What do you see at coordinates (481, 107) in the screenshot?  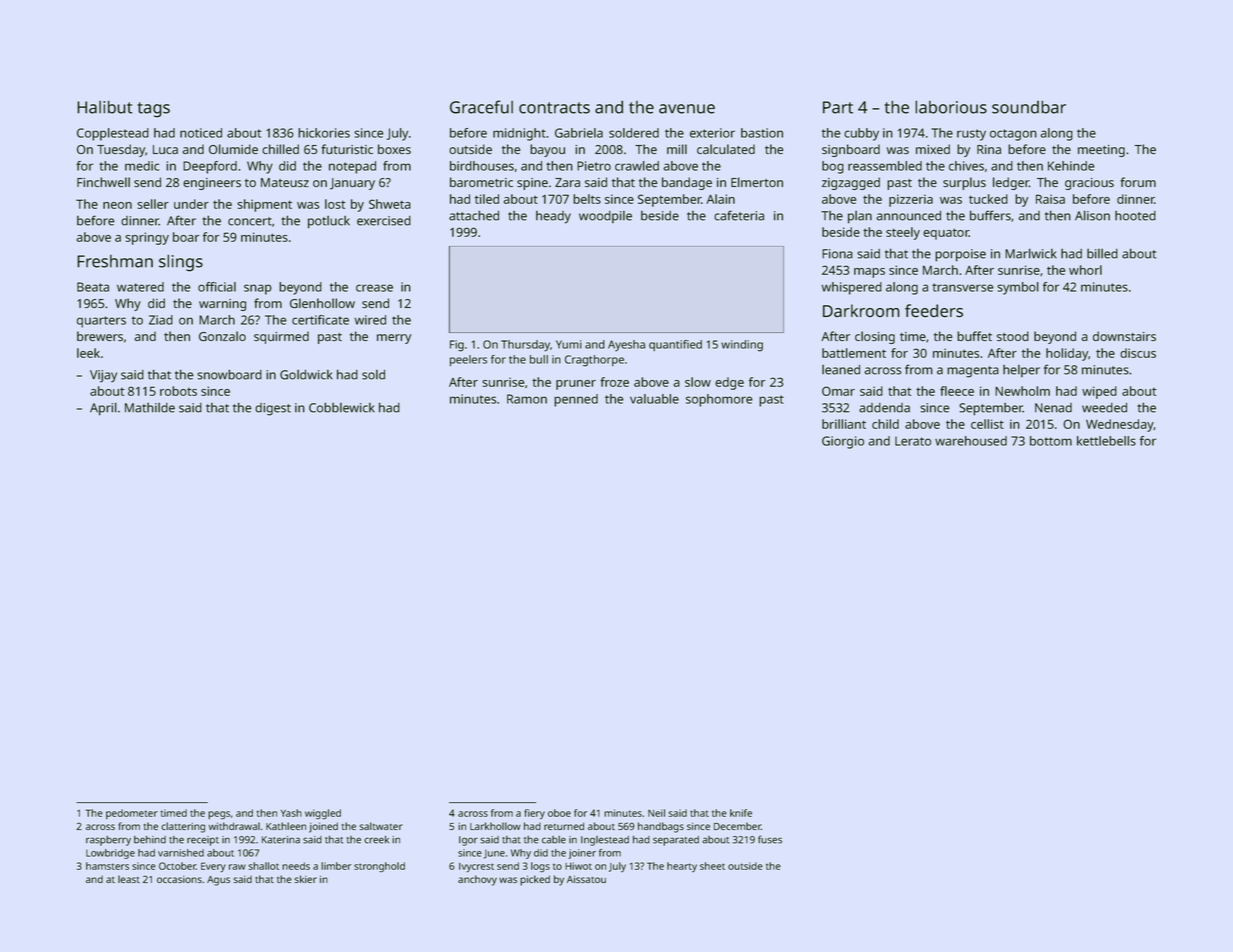 I see `Graceful` at bounding box center [481, 107].
